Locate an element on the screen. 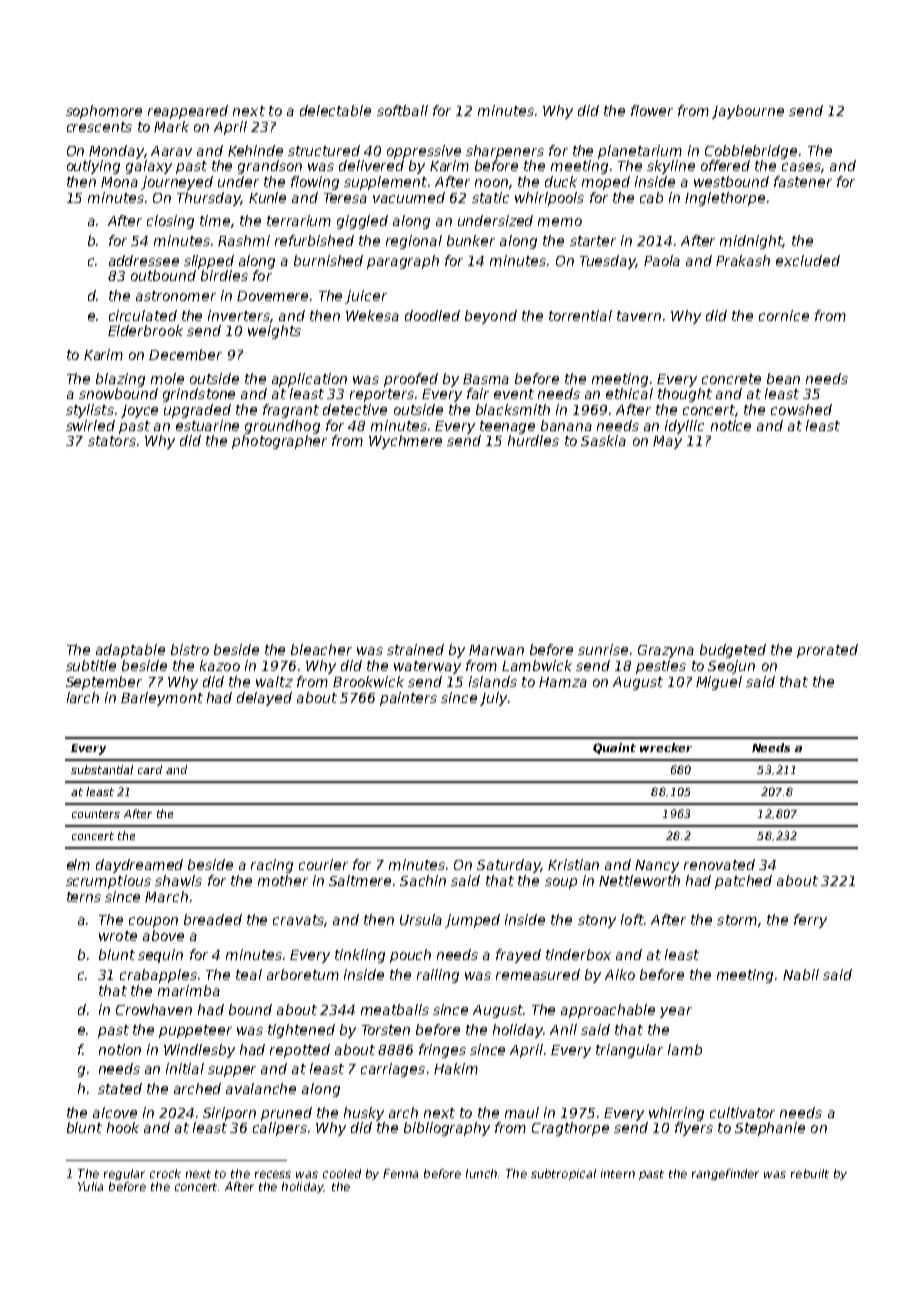 The image size is (924, 1314). cowshed is located at coordinates (801, 409).
